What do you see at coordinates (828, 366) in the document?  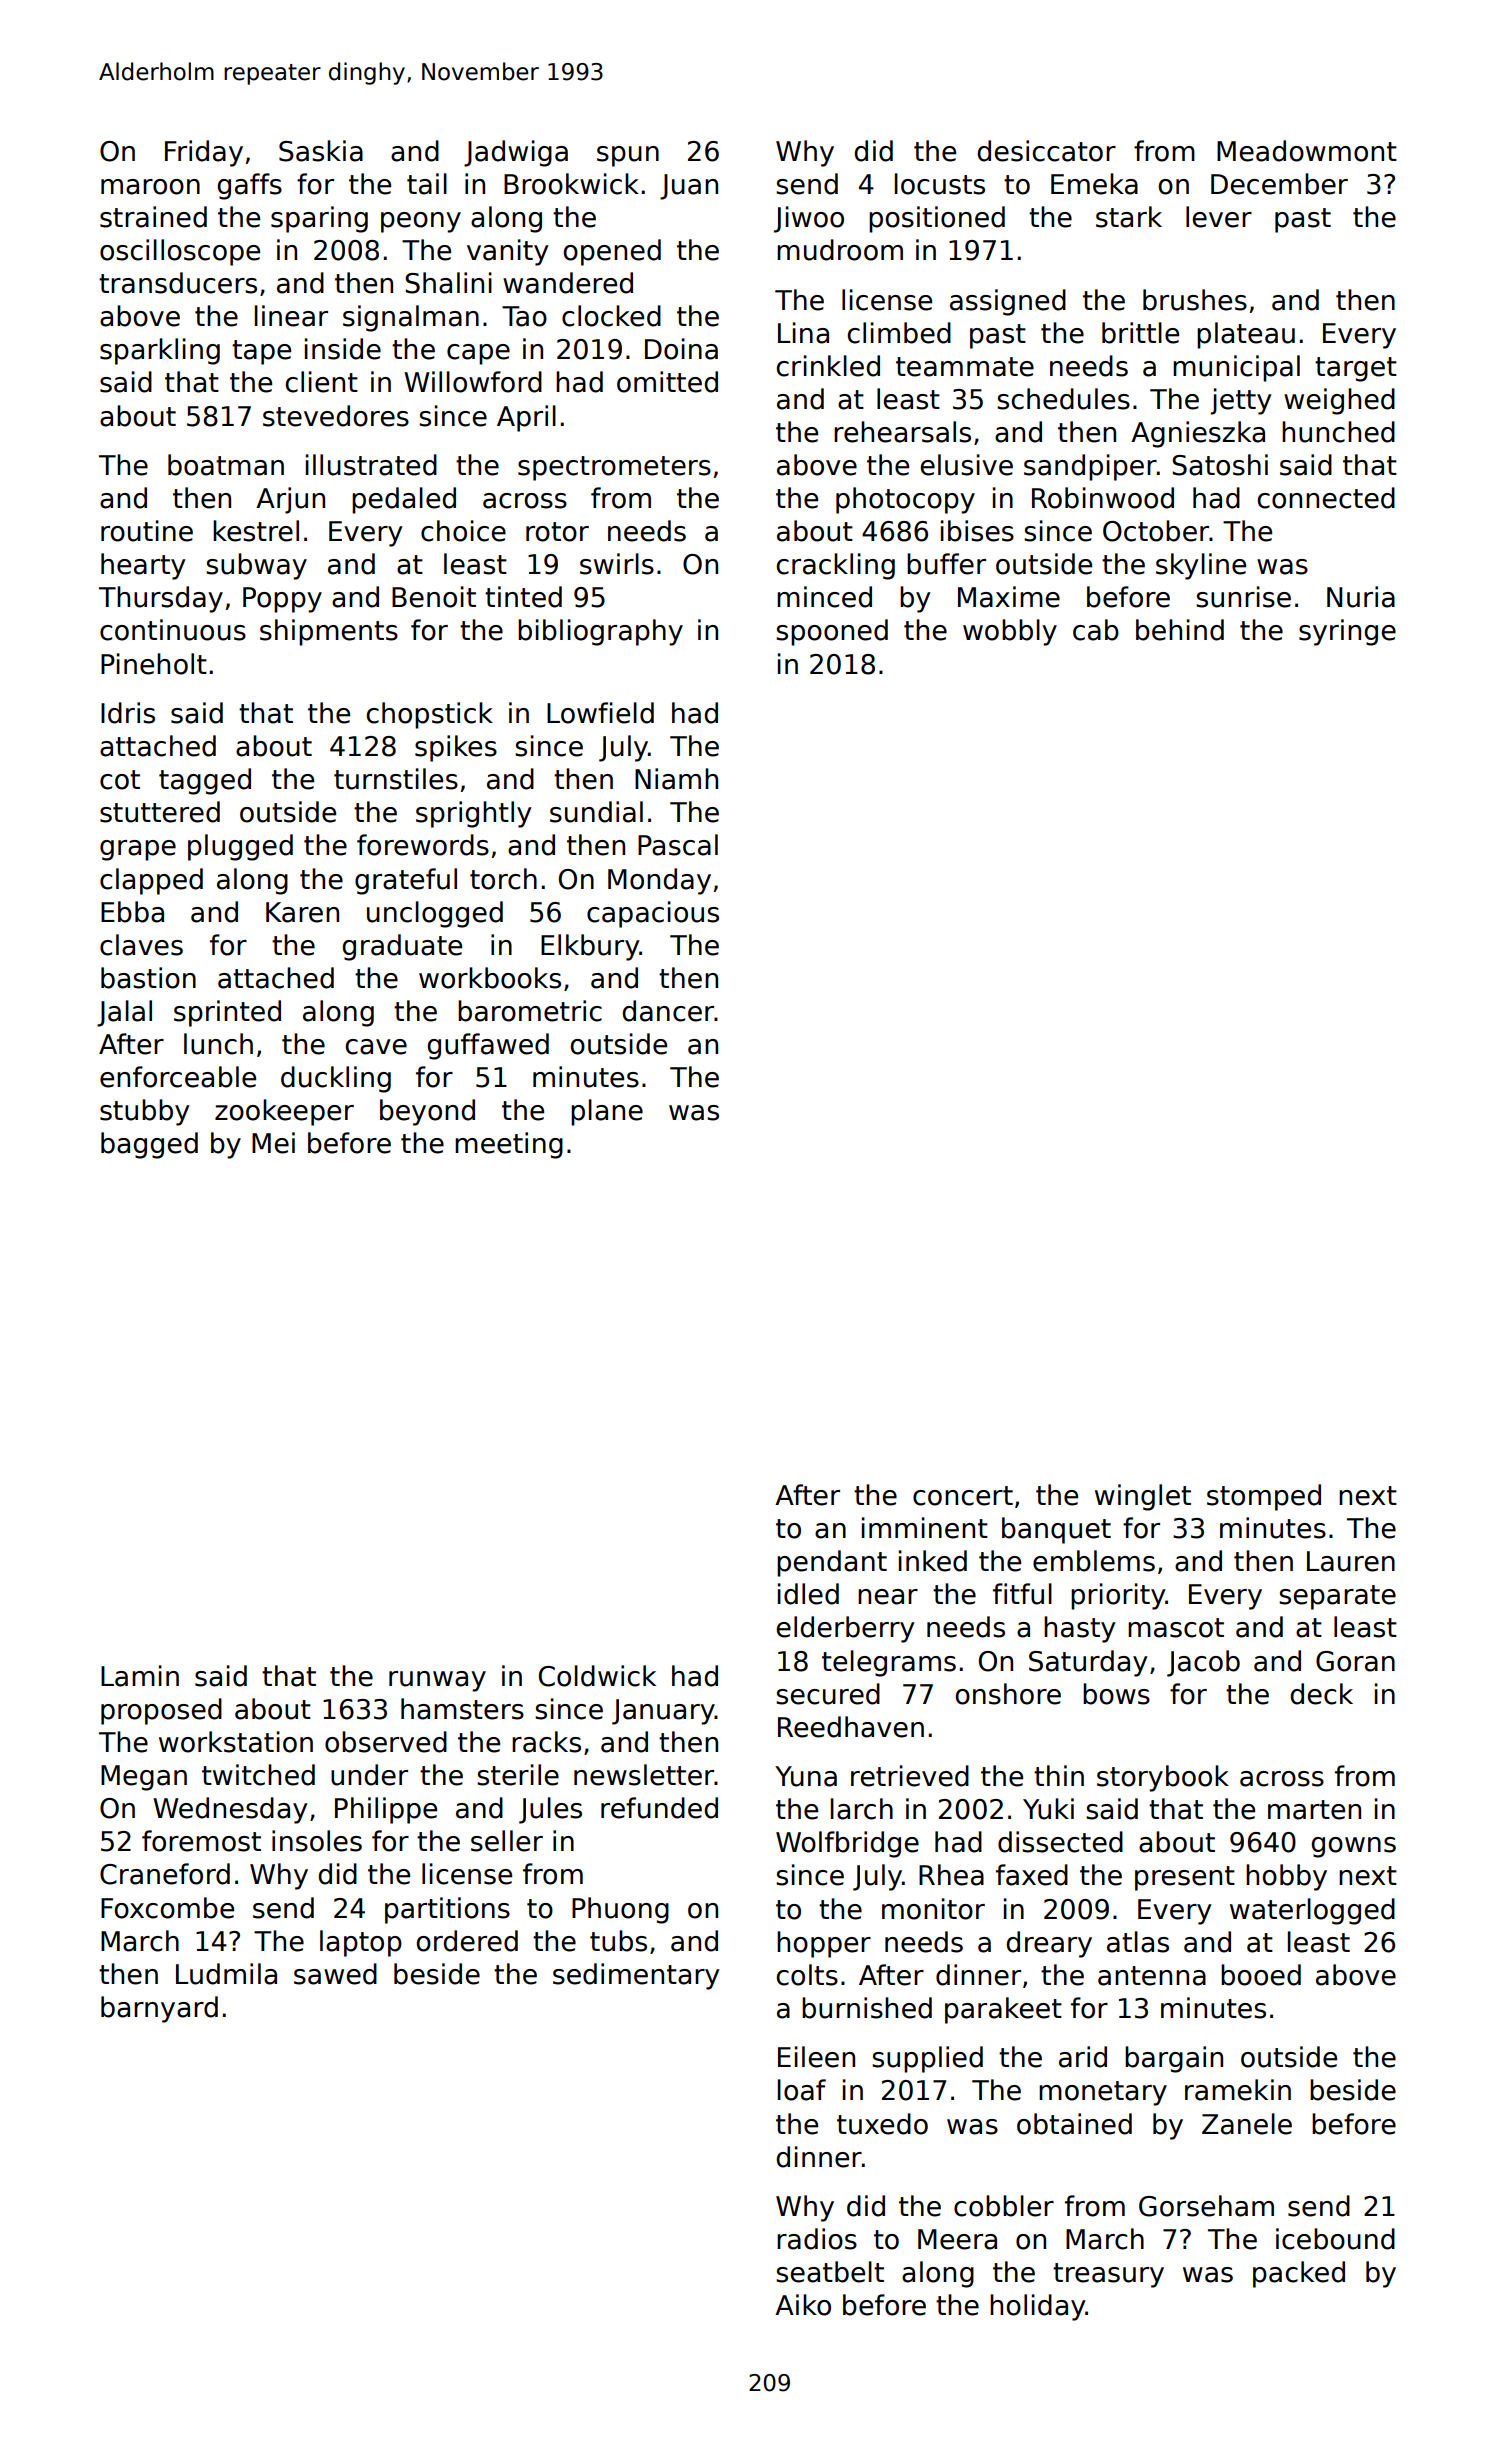 I see `crinkled` at bounding box center [828, 366].
